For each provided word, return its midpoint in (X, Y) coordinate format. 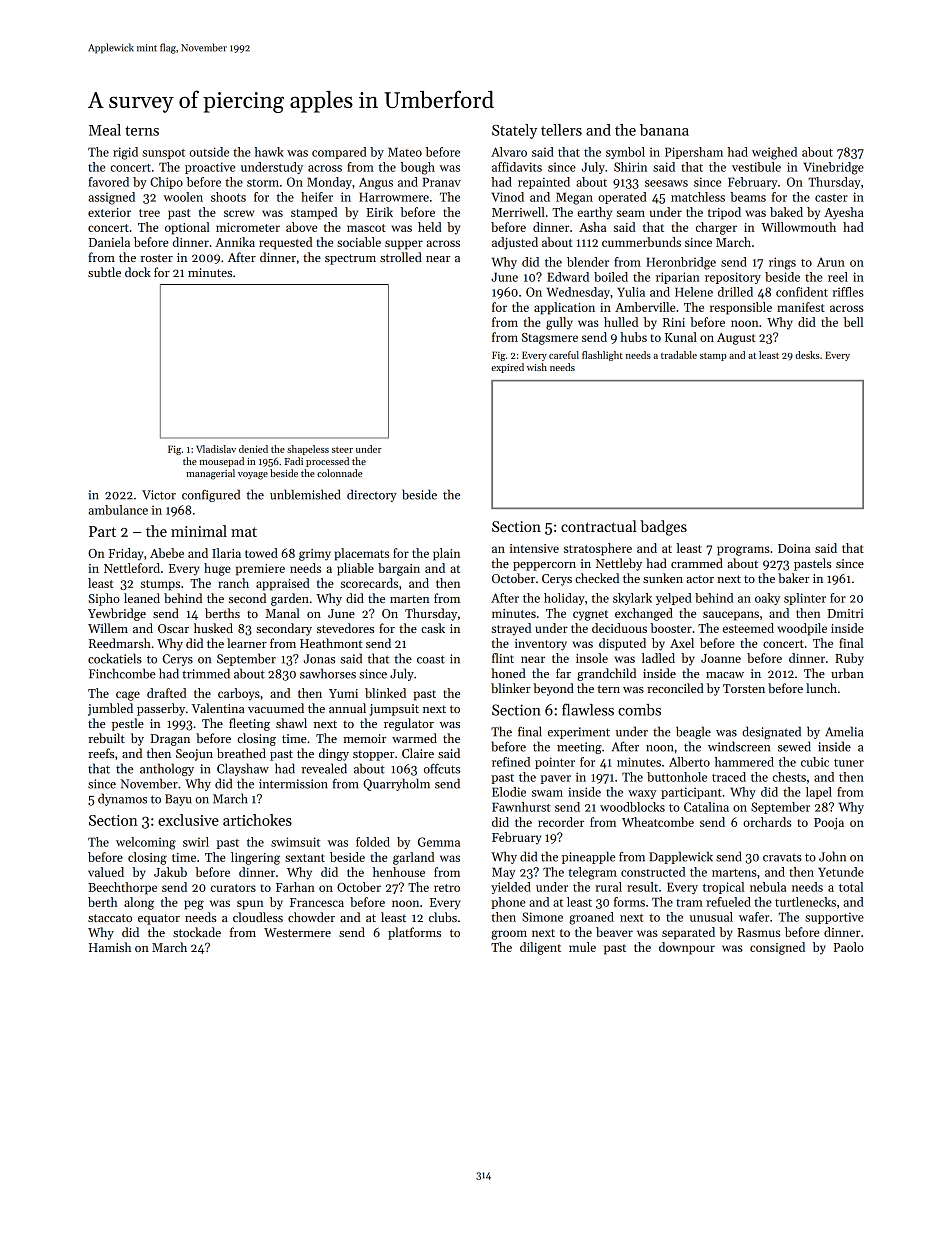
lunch (821, 688)
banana (664, 130)
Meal (105, 130)
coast (431, 659)
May (503, 873)
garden (290, 599)
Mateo (405, 152)
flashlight (602, 356)
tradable (679, 355)
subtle (104, 272)
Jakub (170, 872)
